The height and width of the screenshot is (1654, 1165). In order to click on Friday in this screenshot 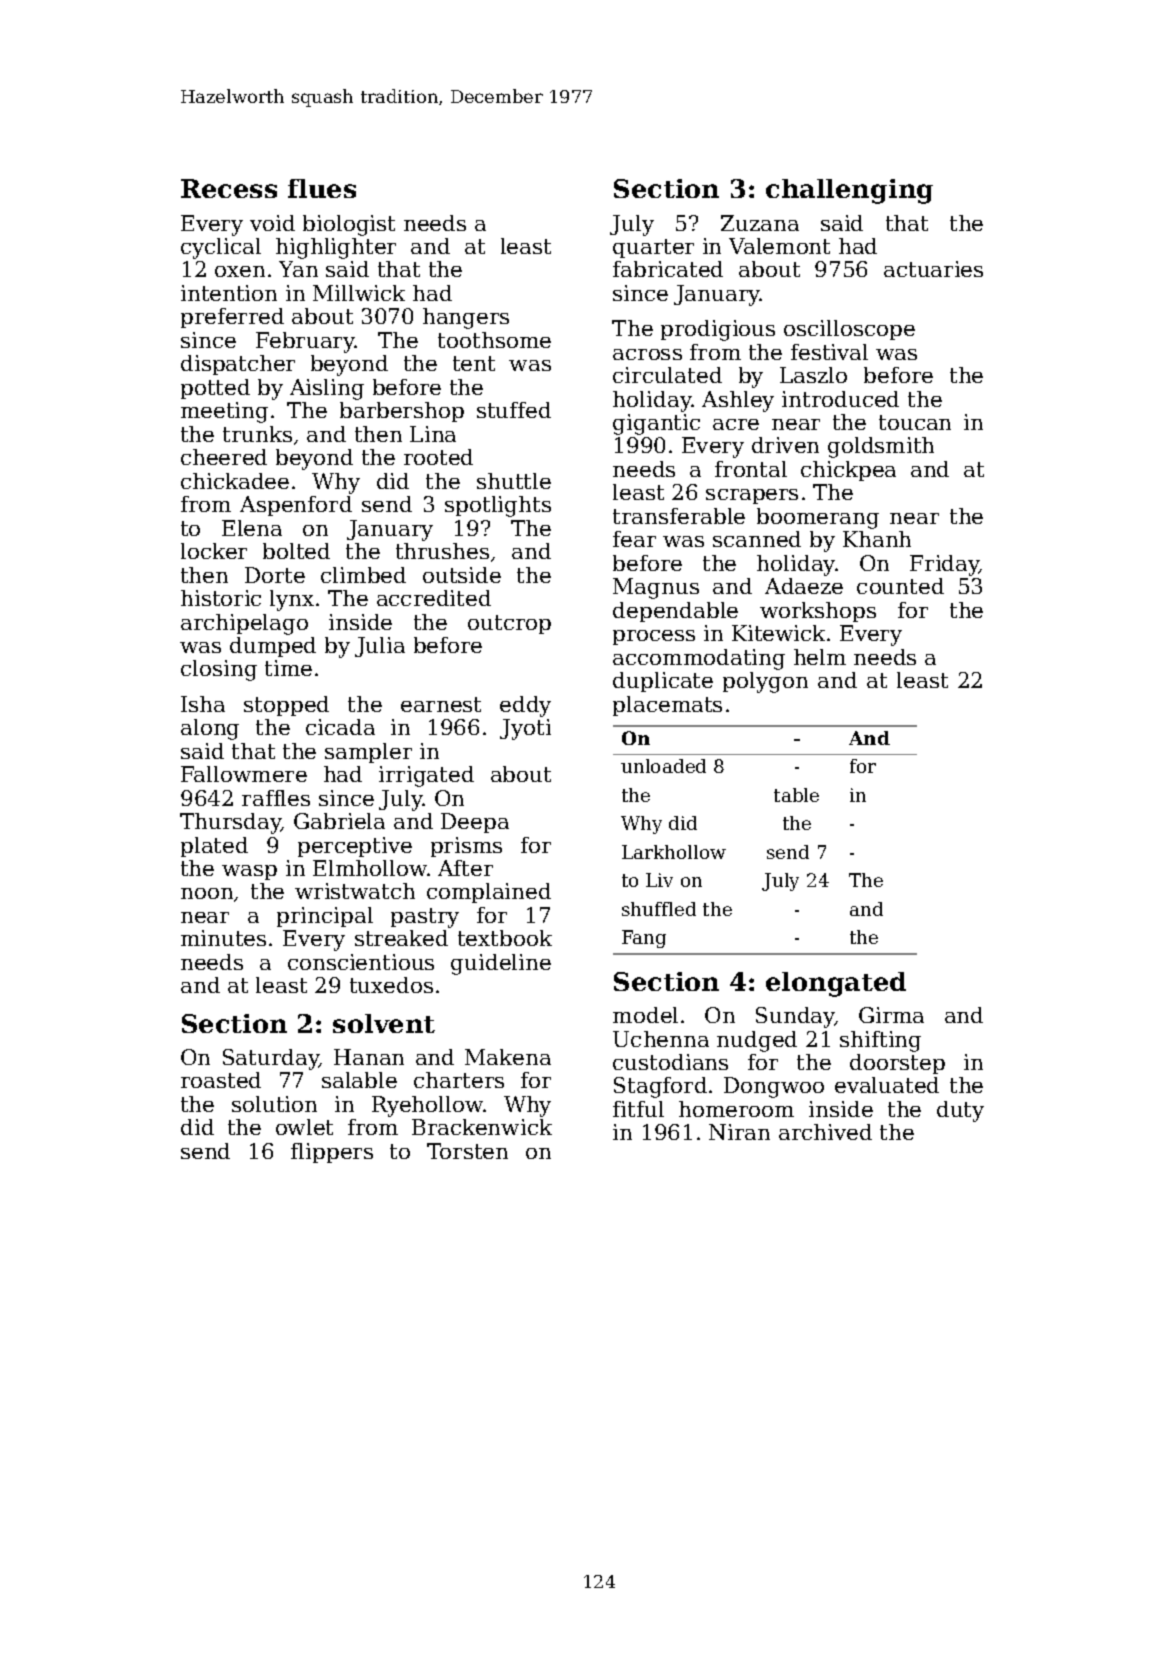, I will do `click(945, 565)`.
